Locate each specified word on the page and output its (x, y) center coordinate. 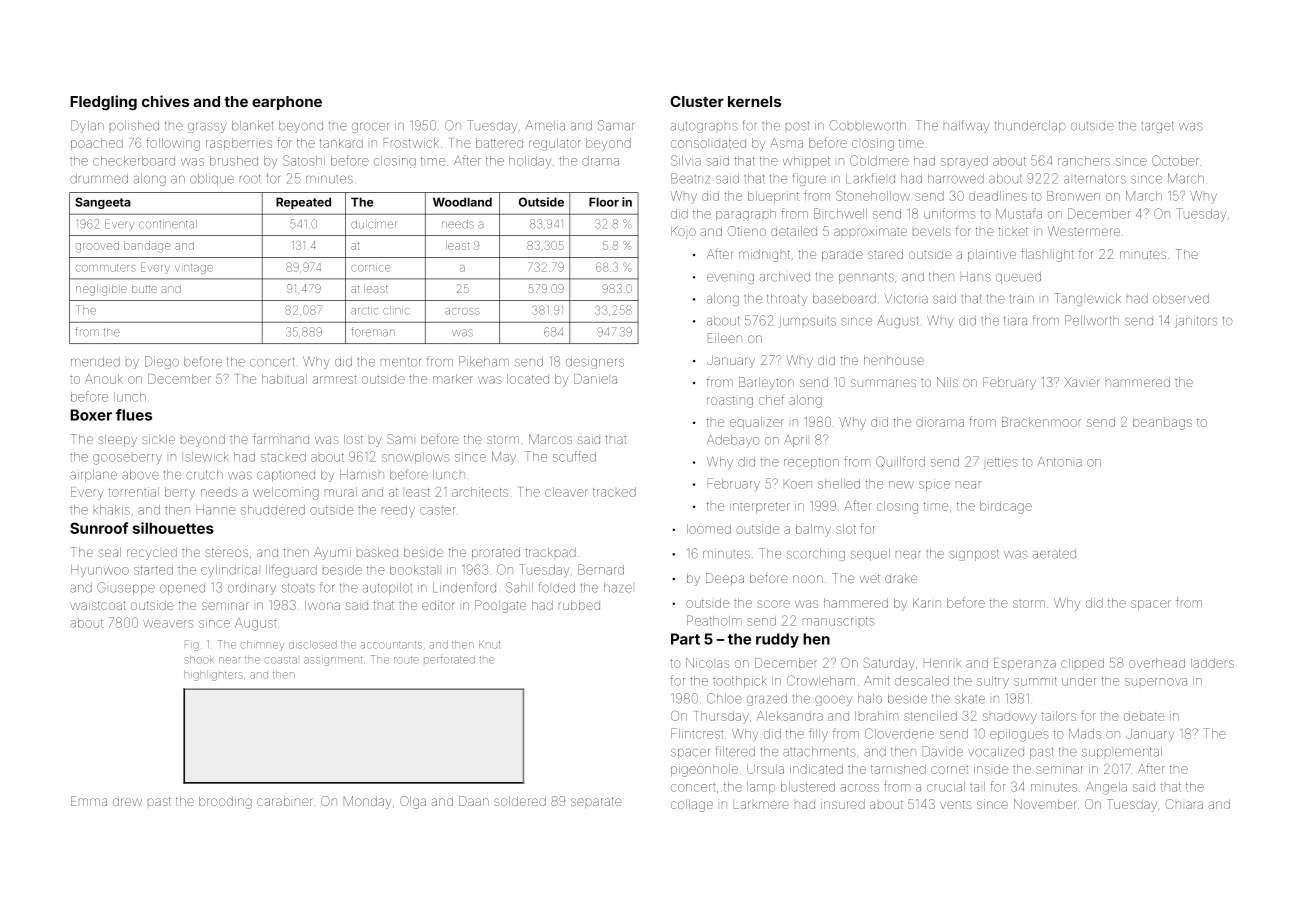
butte (144, 289)
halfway (966, 126)
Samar (616, 125)
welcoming (286, 493)
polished (134, 126)
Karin (927, 603)
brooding (225, 802)
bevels (932, 231)
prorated (496, 553)
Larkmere (761, 805)
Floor (604, 202)
